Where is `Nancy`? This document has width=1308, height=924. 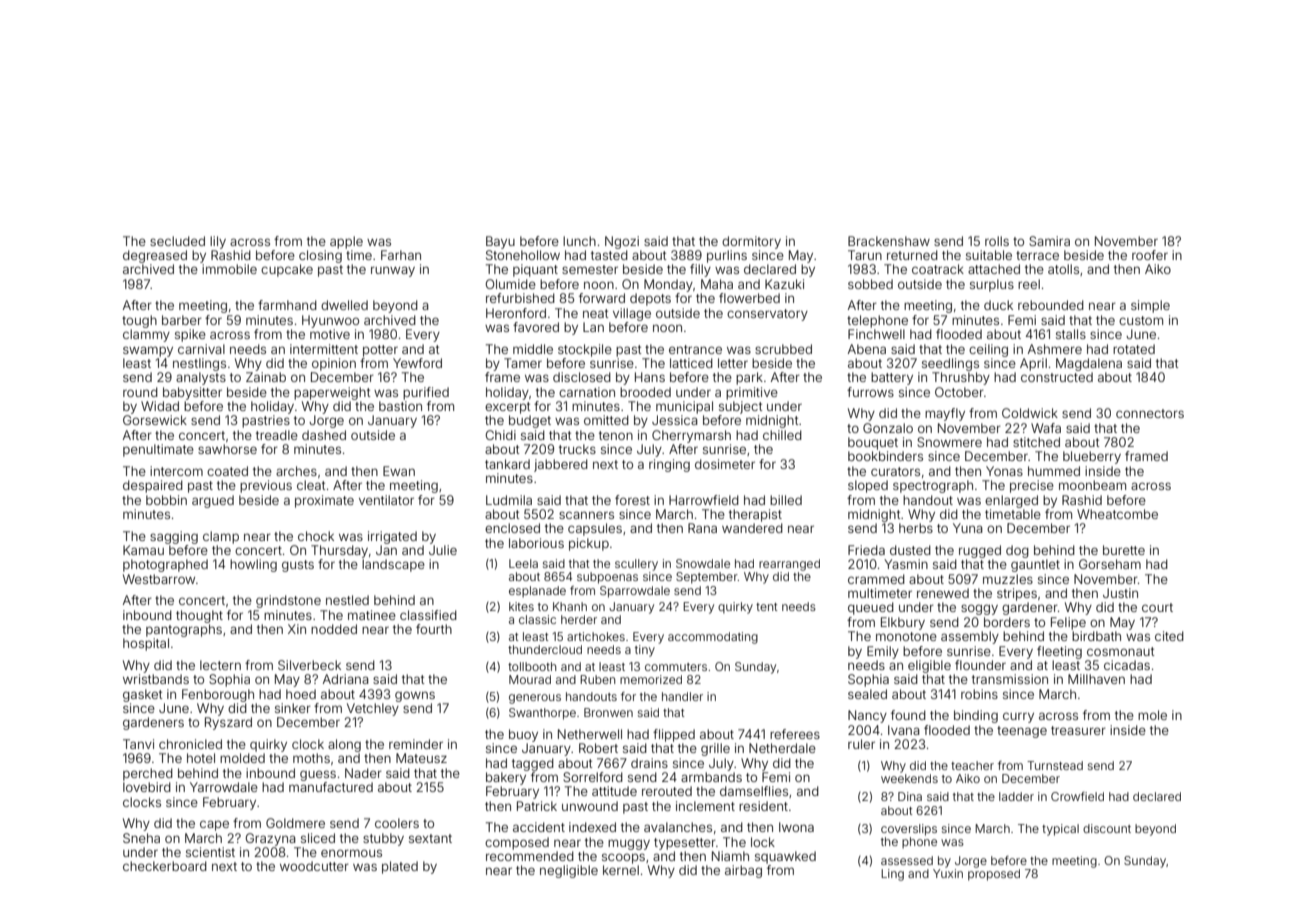 Nancy is located at coordinates (867, 716).
